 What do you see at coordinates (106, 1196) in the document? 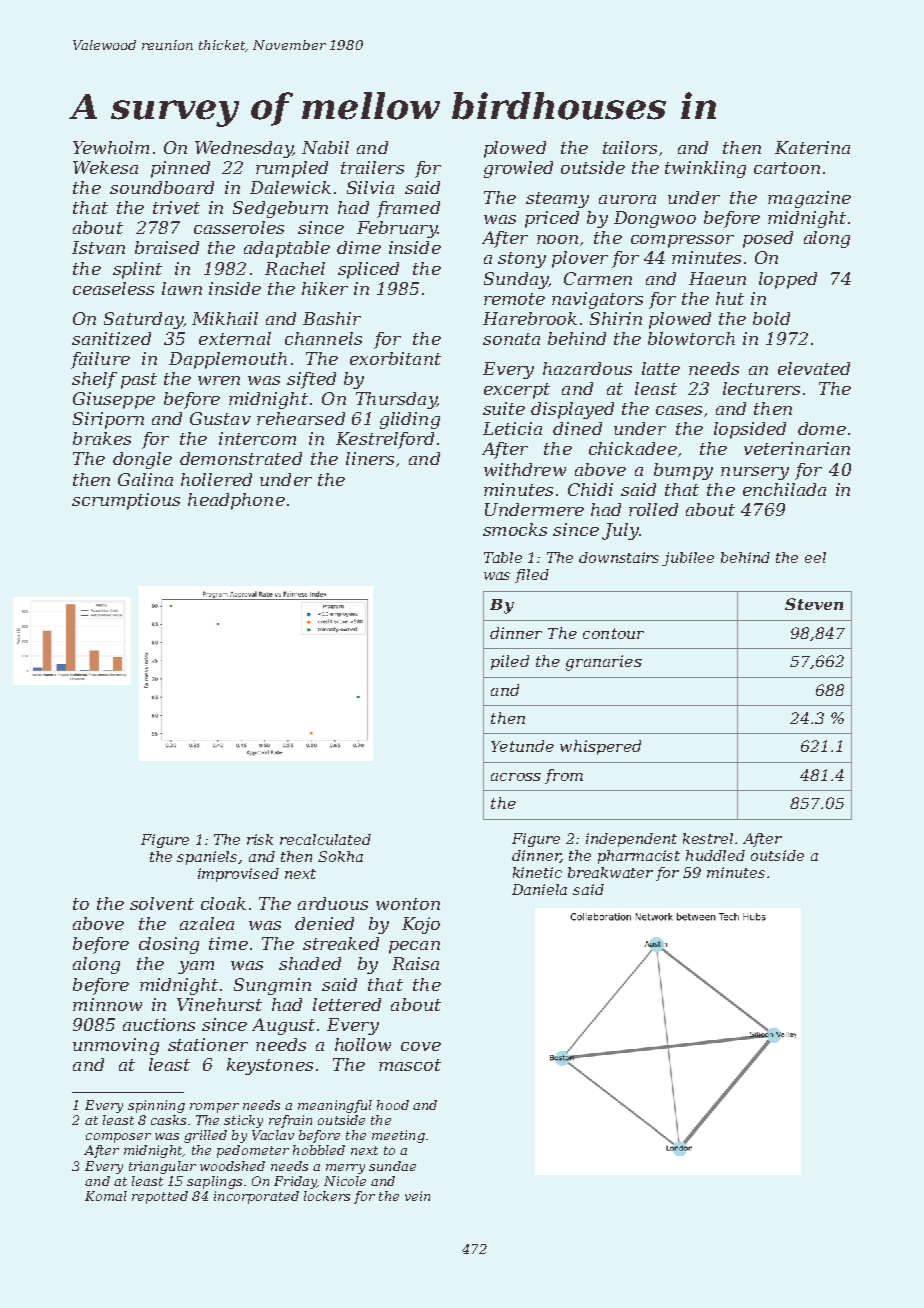
I see `Komal` at bounding box center [106, 1196].
